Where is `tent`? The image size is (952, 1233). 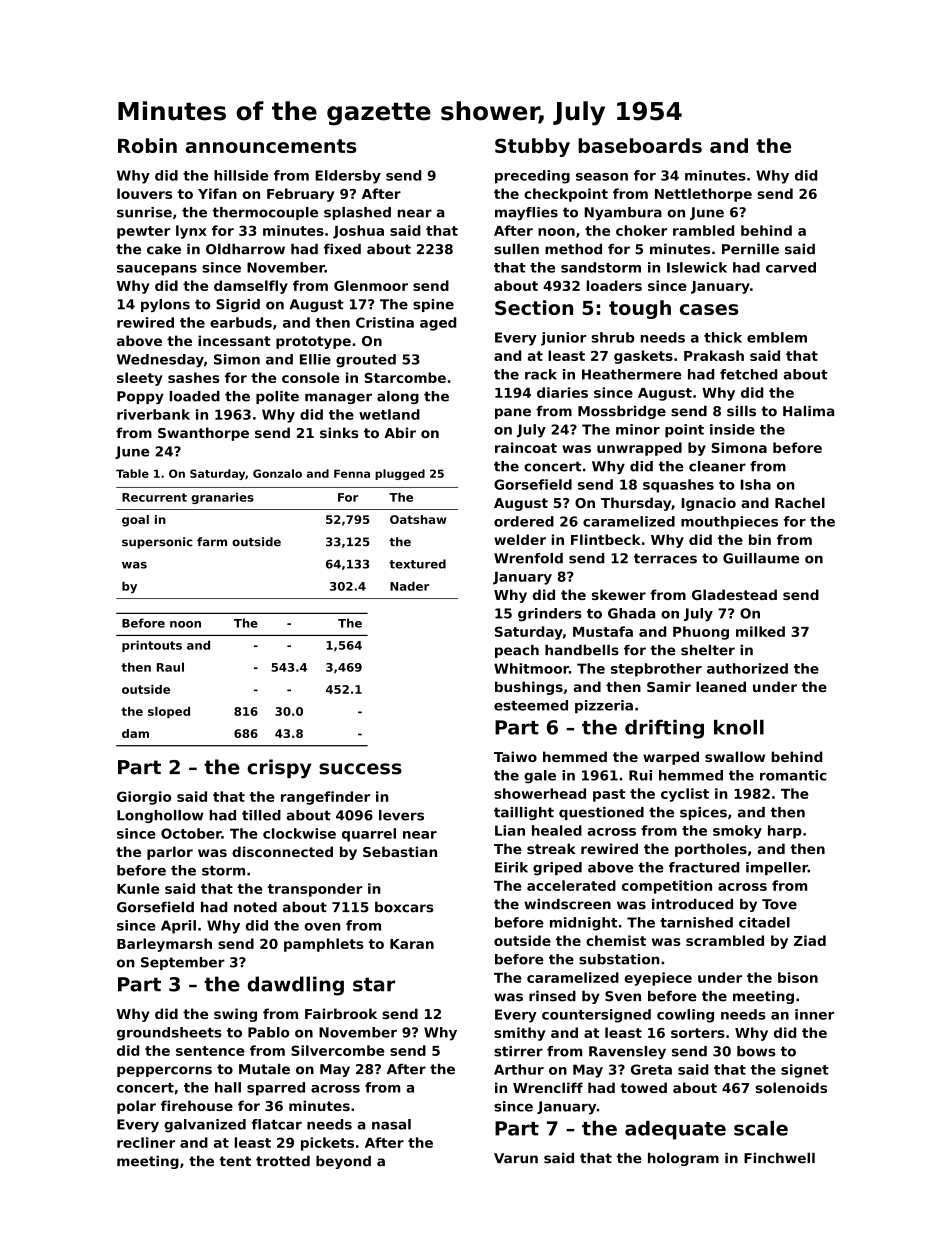
tent is located at coordinates (235, 1161).
